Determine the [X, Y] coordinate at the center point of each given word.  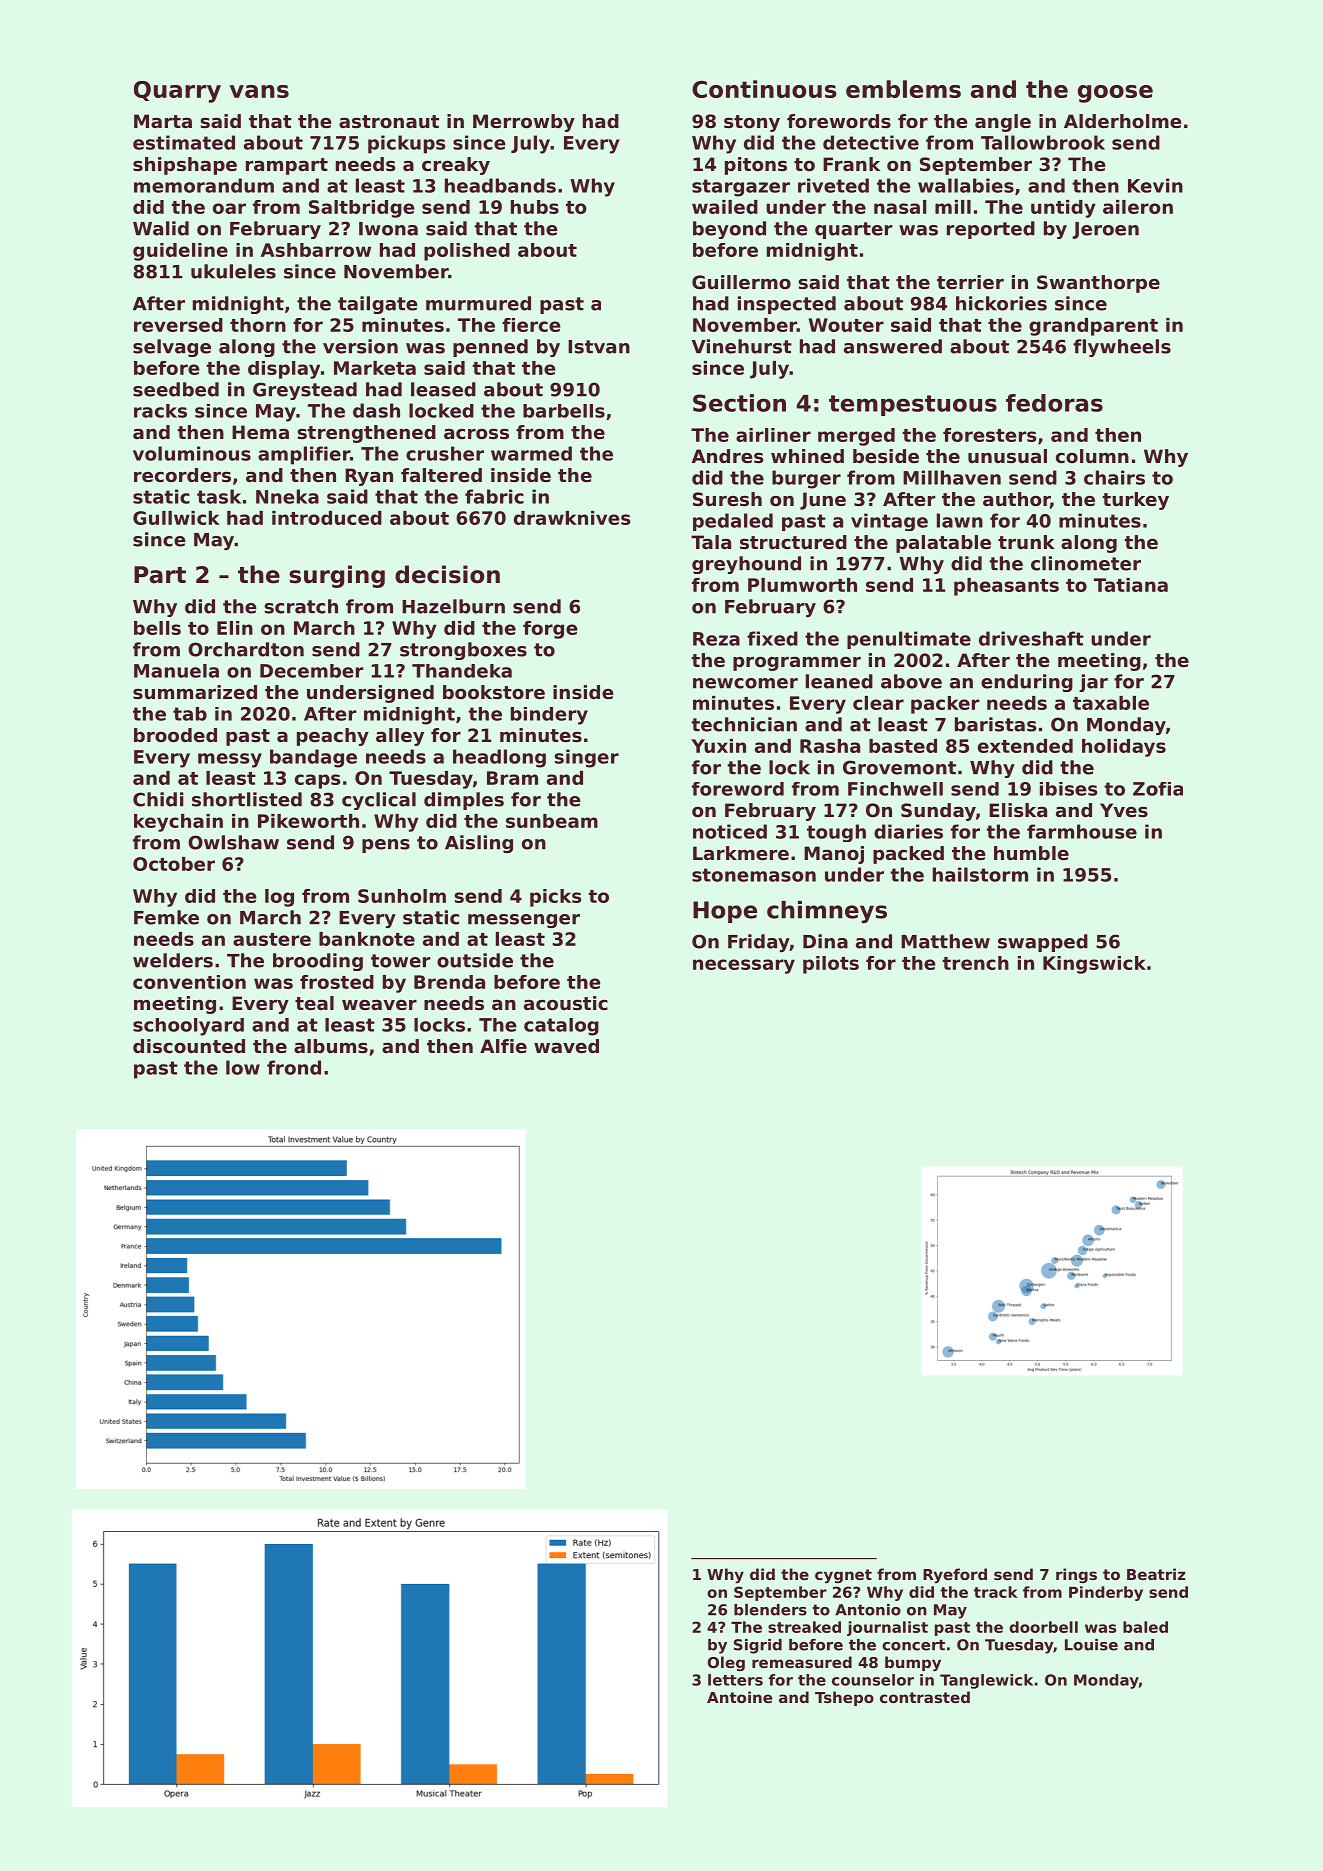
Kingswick [1094, 965]
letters [735, 1680]
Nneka [287, 496]
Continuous [764, 89]
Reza [716, 639]
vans [259, 91]
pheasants [1006, 587]
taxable [1111, 703]
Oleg [726, 1663]
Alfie [503, 1046]
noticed [730, 831]
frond [294, 1067]
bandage [313, 758]
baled [1145, 1627]
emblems [903, 89]
